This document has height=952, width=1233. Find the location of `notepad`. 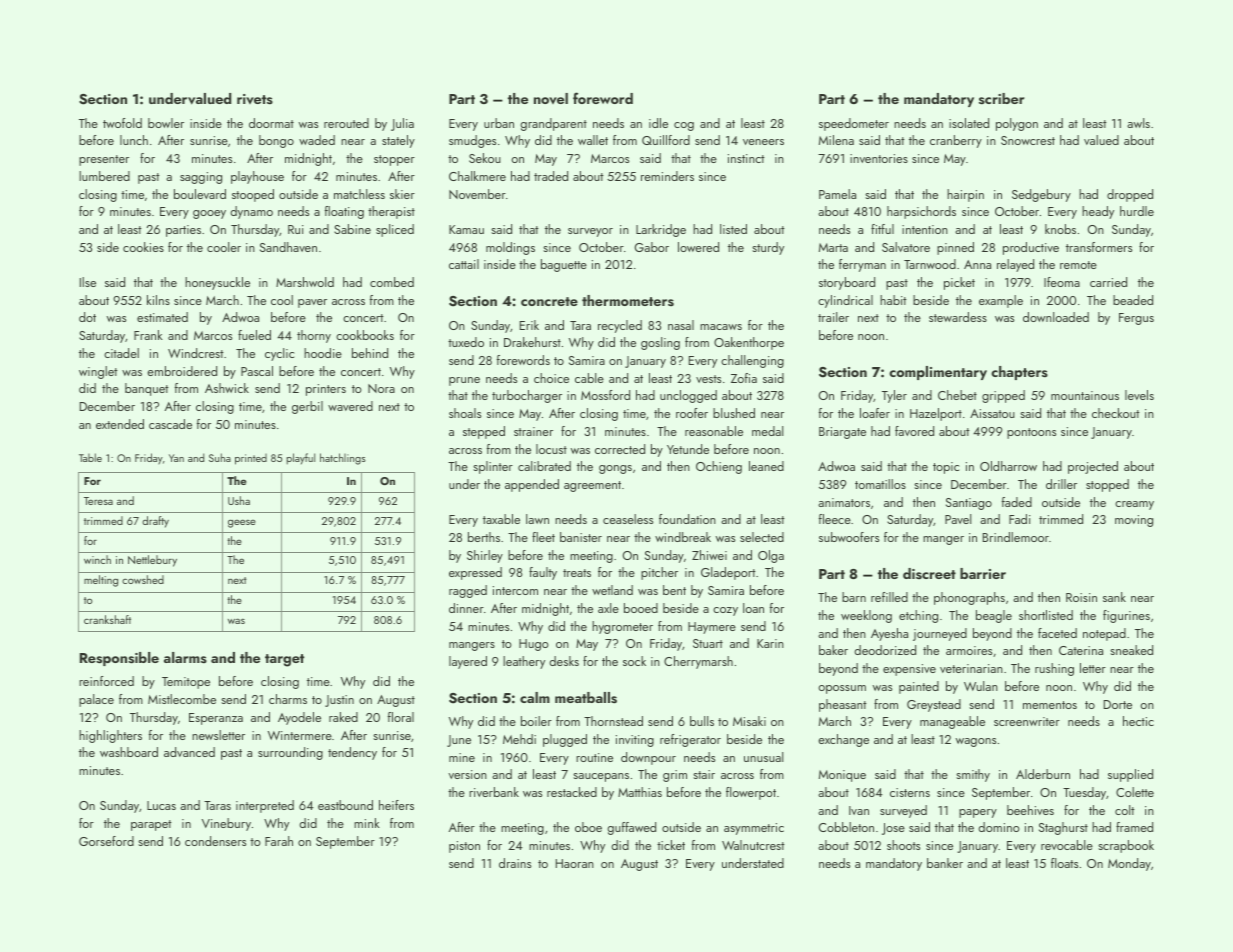

notepad is located at coordinates (1104, 634).
